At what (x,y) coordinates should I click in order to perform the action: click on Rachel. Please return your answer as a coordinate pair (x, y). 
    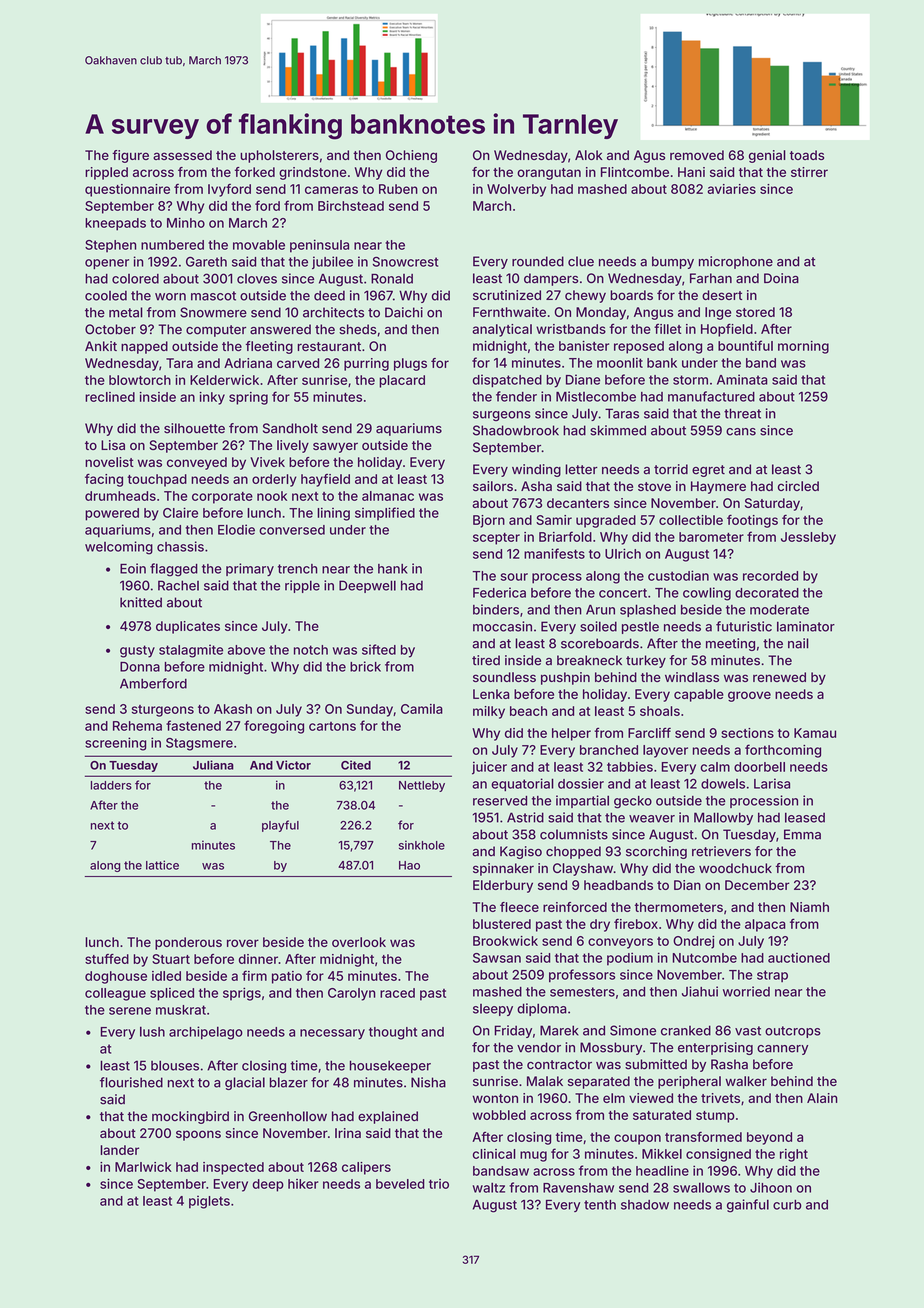
    Looking at the image, I should click on (178, 585).
